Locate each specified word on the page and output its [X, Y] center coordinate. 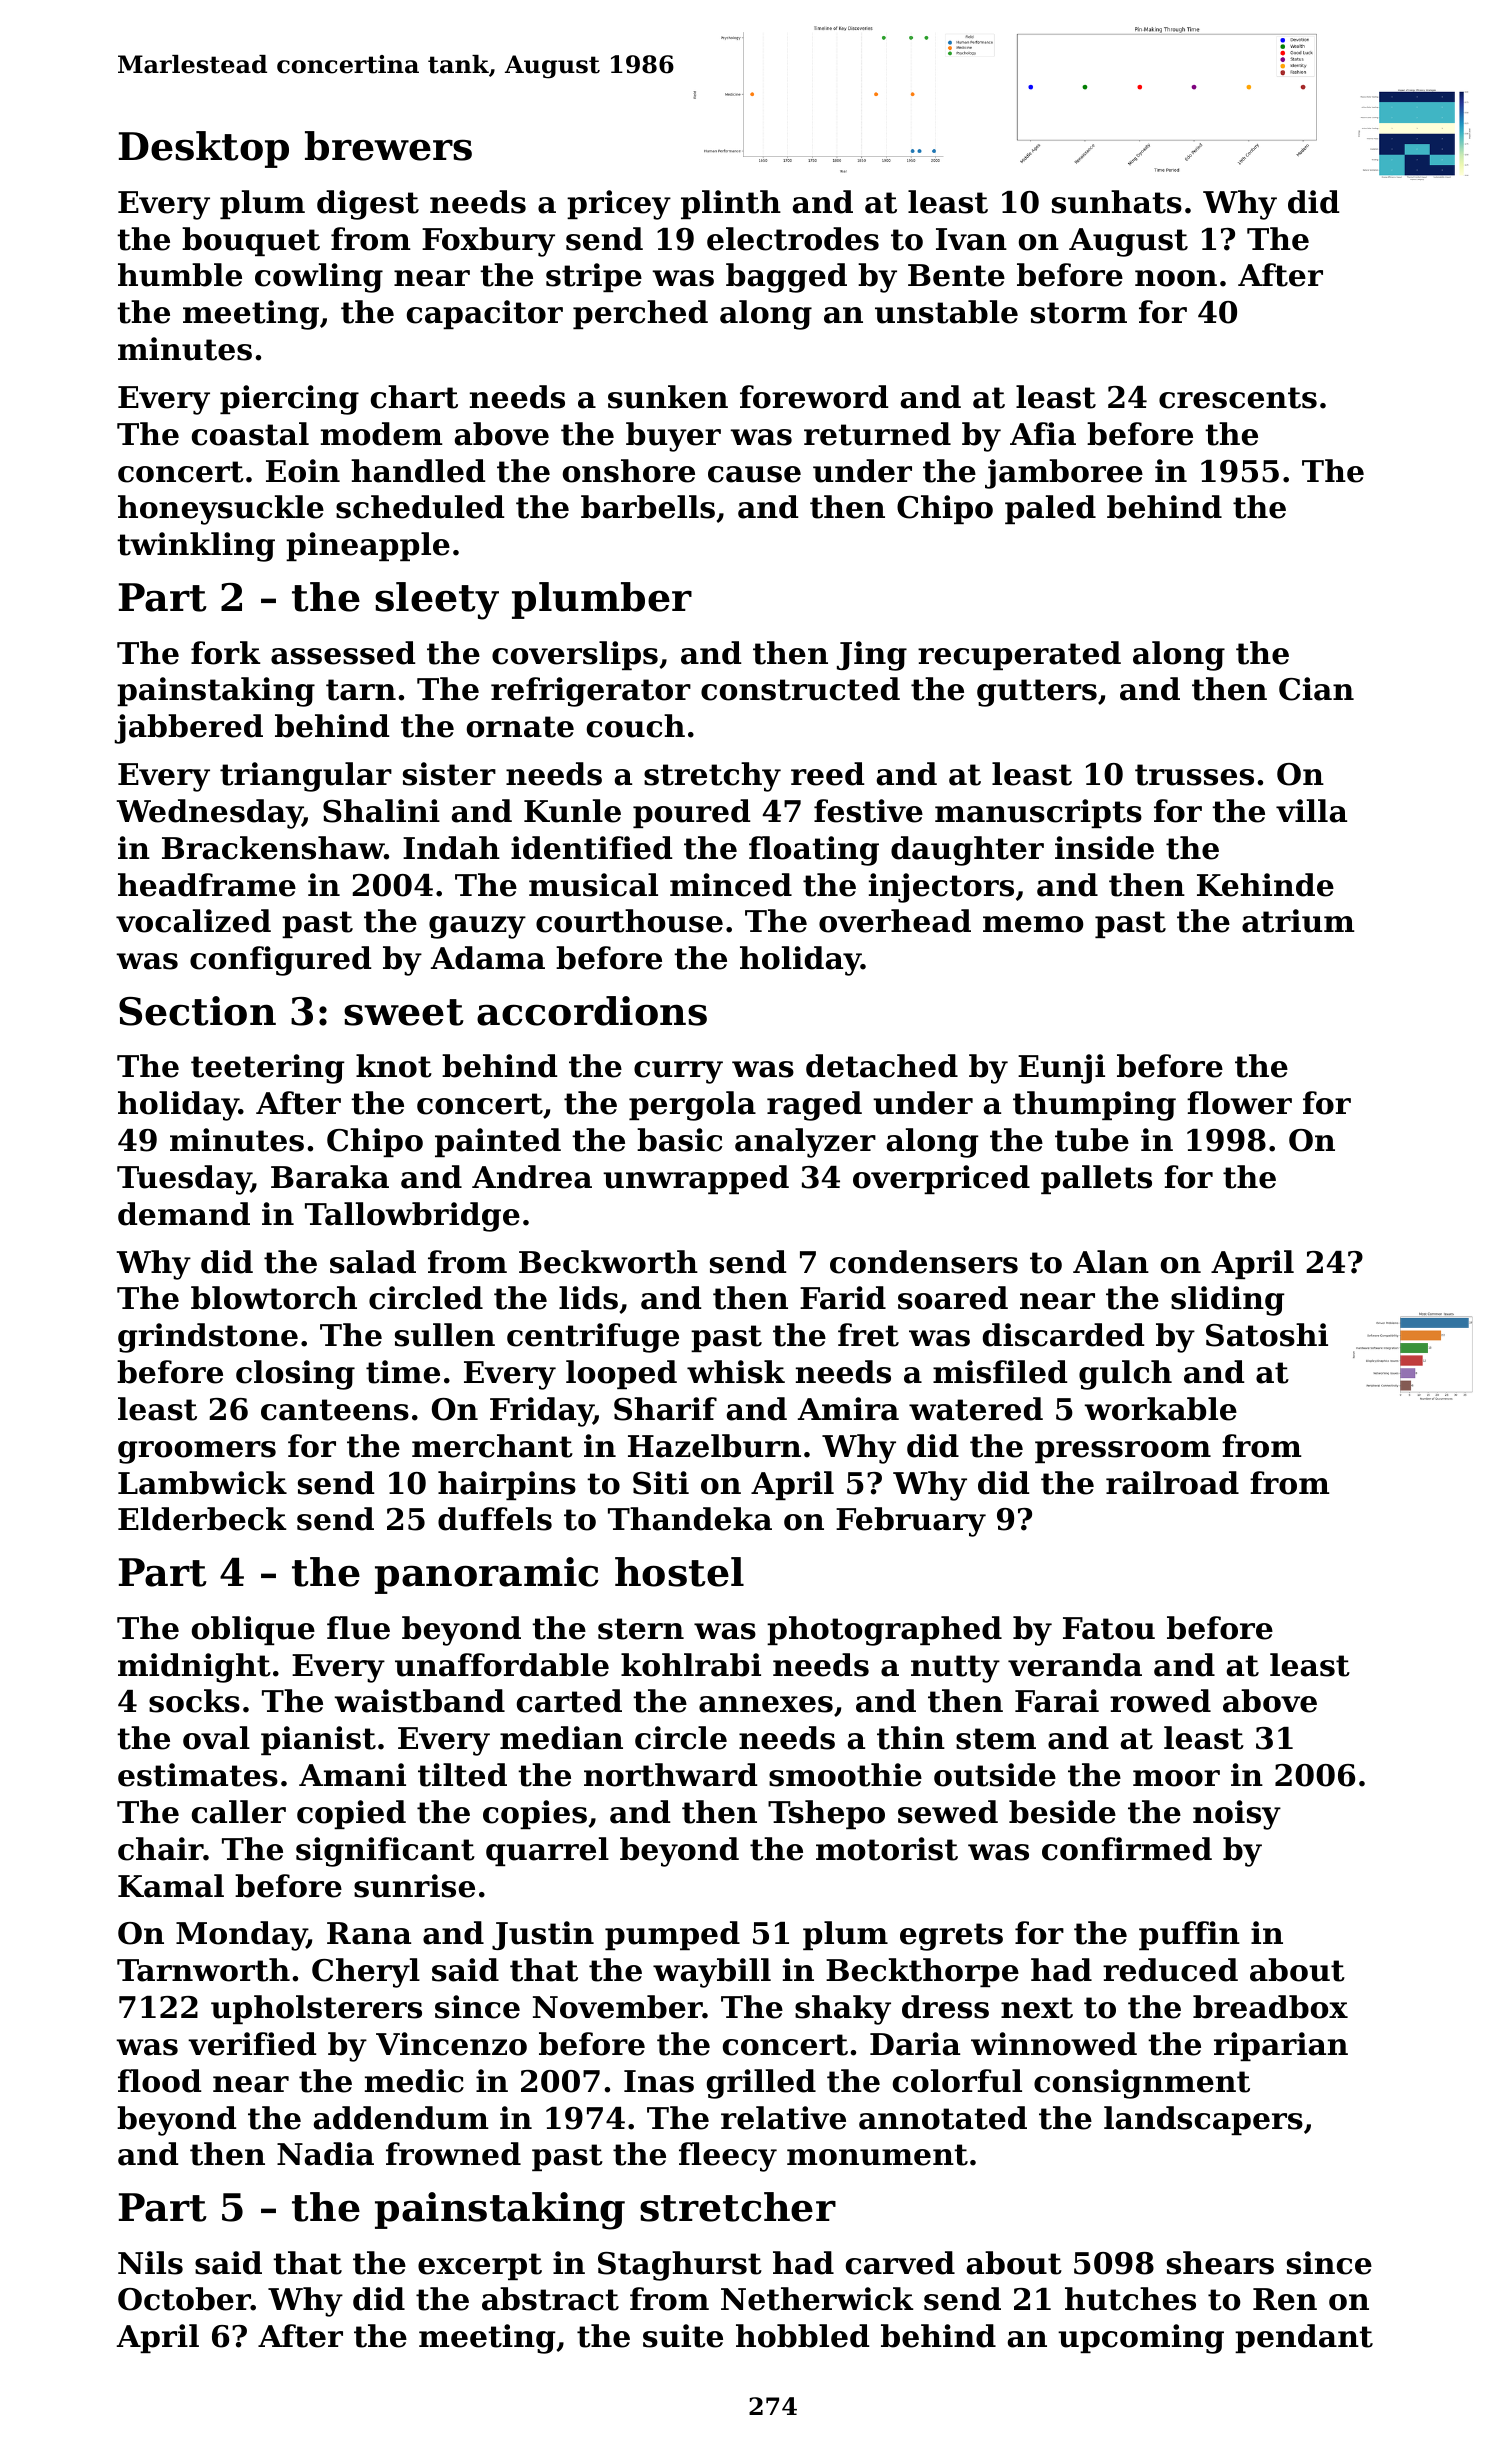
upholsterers [316, 2009]
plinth [731, 204]
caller [239, 1812]
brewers [388, 146]
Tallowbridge [412, 1217]
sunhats [1117, 202]
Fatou [1109, 1628]
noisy [1237, 1815]
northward [671, 1775]
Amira [848, 1409]
